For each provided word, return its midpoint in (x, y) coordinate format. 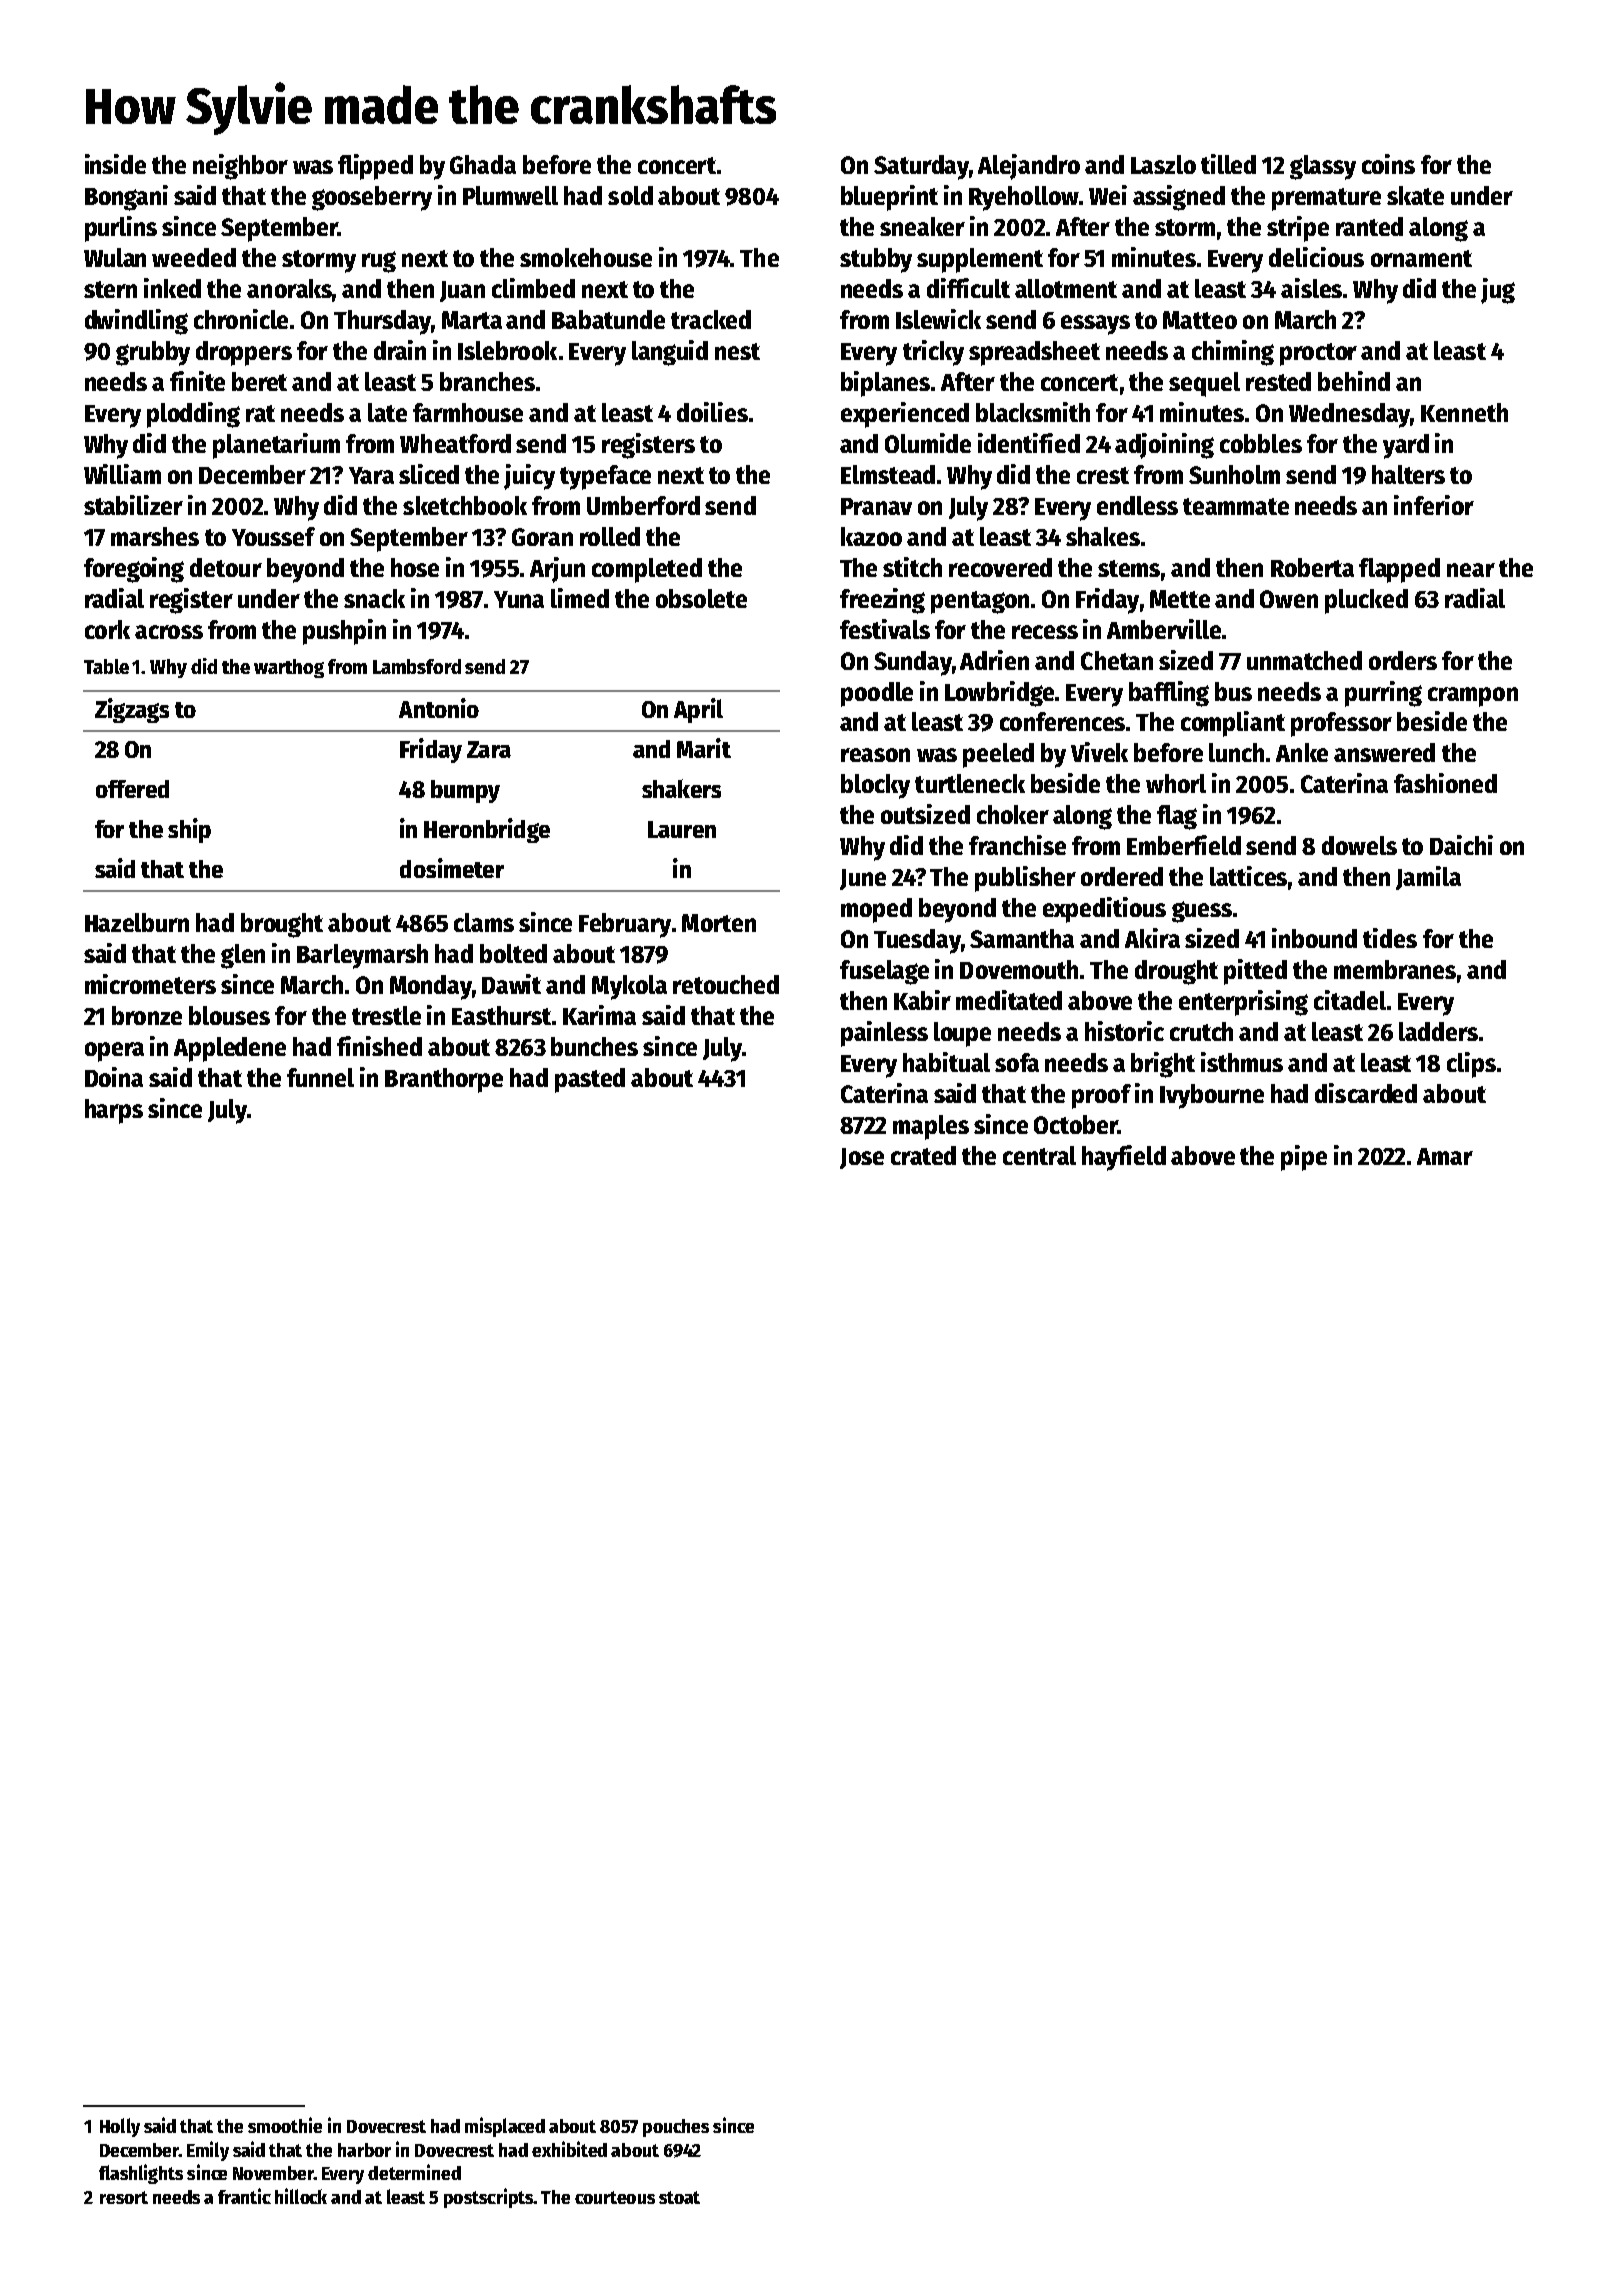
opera (114, 1052)
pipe (1304, 1158)
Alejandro (1029, 167)
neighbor (240, 167)
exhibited (569, 2149)
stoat (679, 2197)
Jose (862, 1158)
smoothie (285, 2125)
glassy (1323, 167)
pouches (676, 2128)
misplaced (505, 2127)
